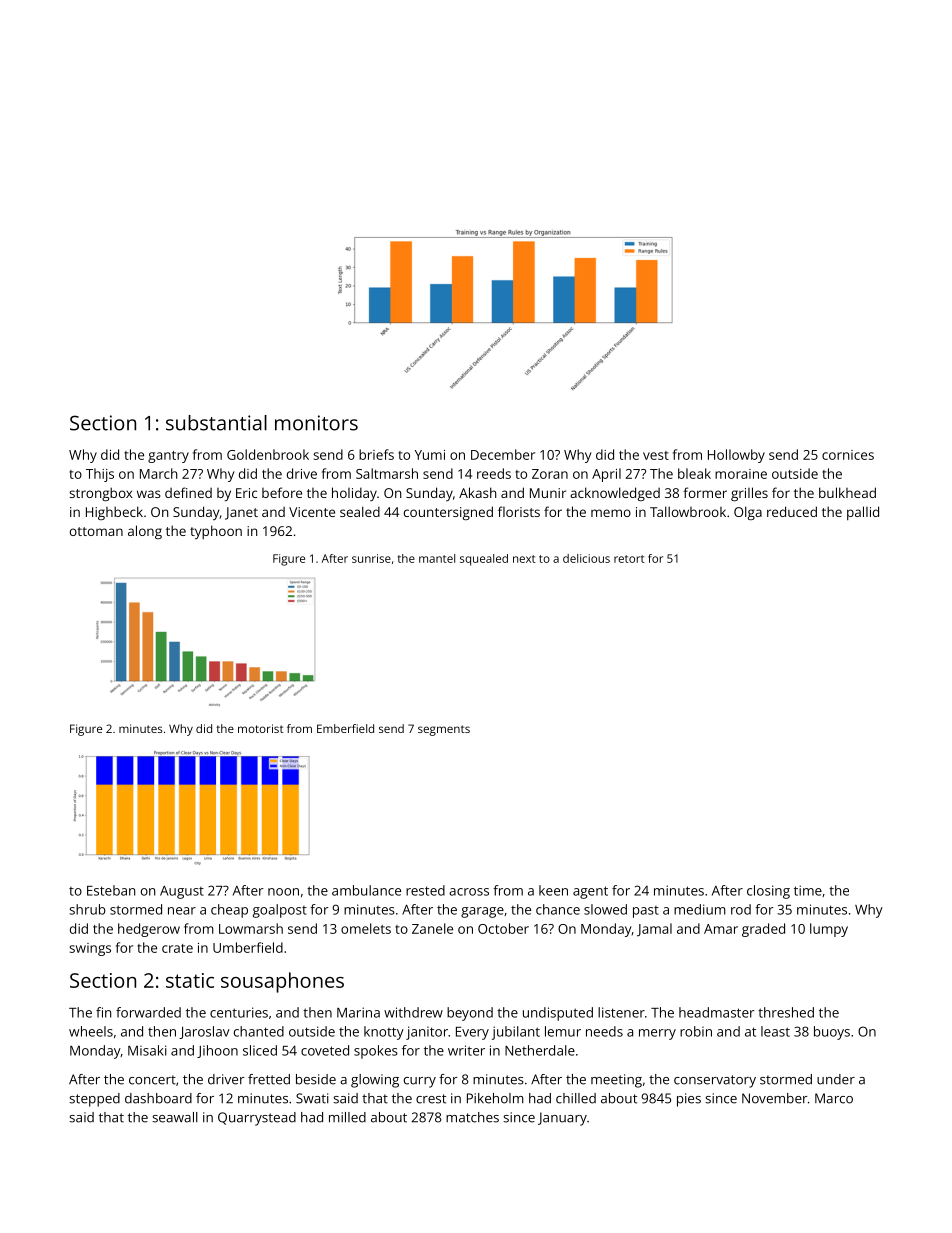 The height and width of the screenshot is (1233, 952). Describe the element at coordinates (829, 930) in the screenshot. I see `lumpy` at that location.
